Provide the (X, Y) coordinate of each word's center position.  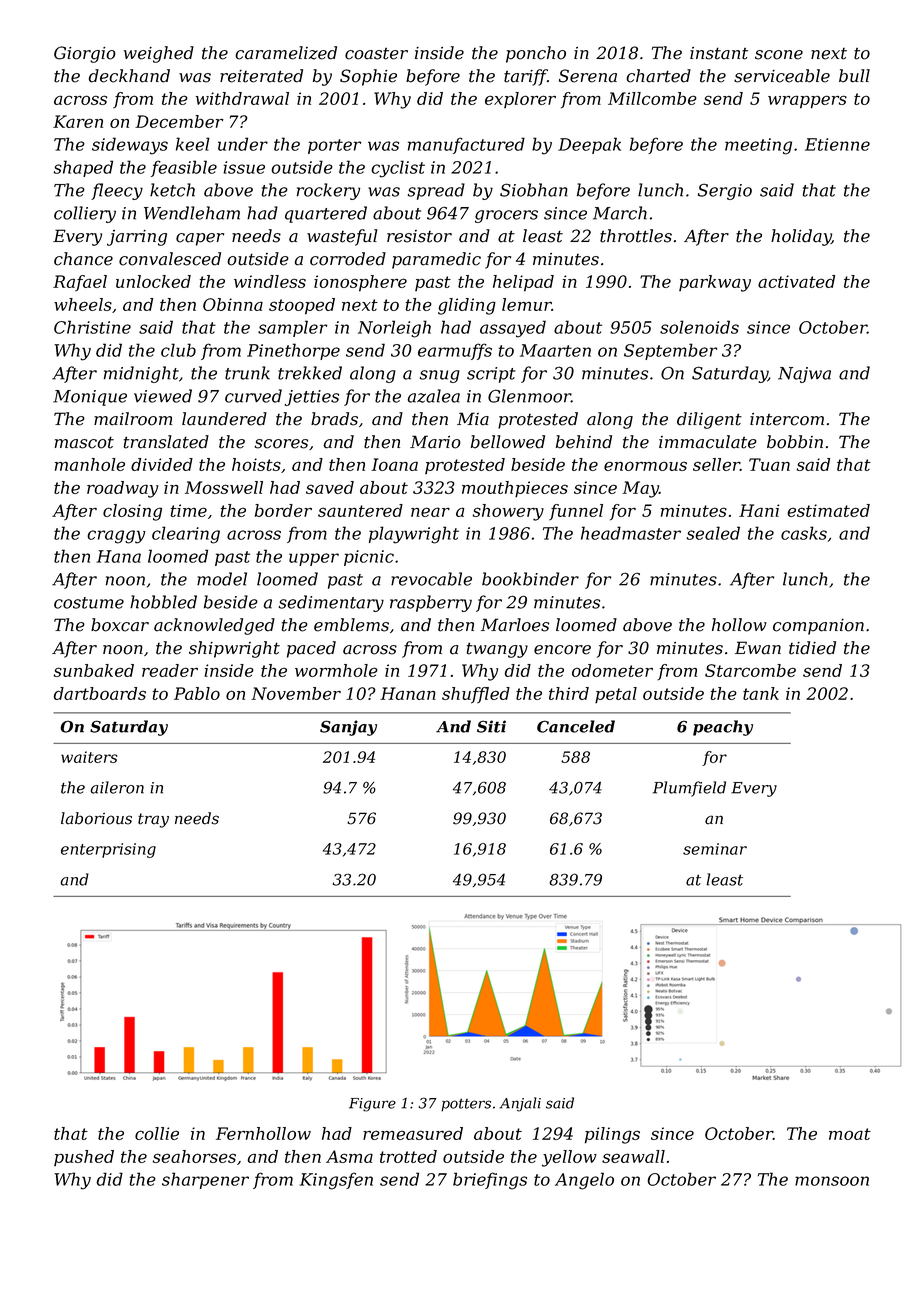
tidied (812, 648)
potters (466, 1105)
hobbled (163, 602)
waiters (89, 757)
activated (796, 281)
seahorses (194, 1156)
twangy (497, 650)
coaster (376, 54)
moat (850, 1134)
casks (804, 533)
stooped (302, 306)
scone (779, 55)
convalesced (170, 259)
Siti (491, 726)
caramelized (286, 53)
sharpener (205, 1180)
